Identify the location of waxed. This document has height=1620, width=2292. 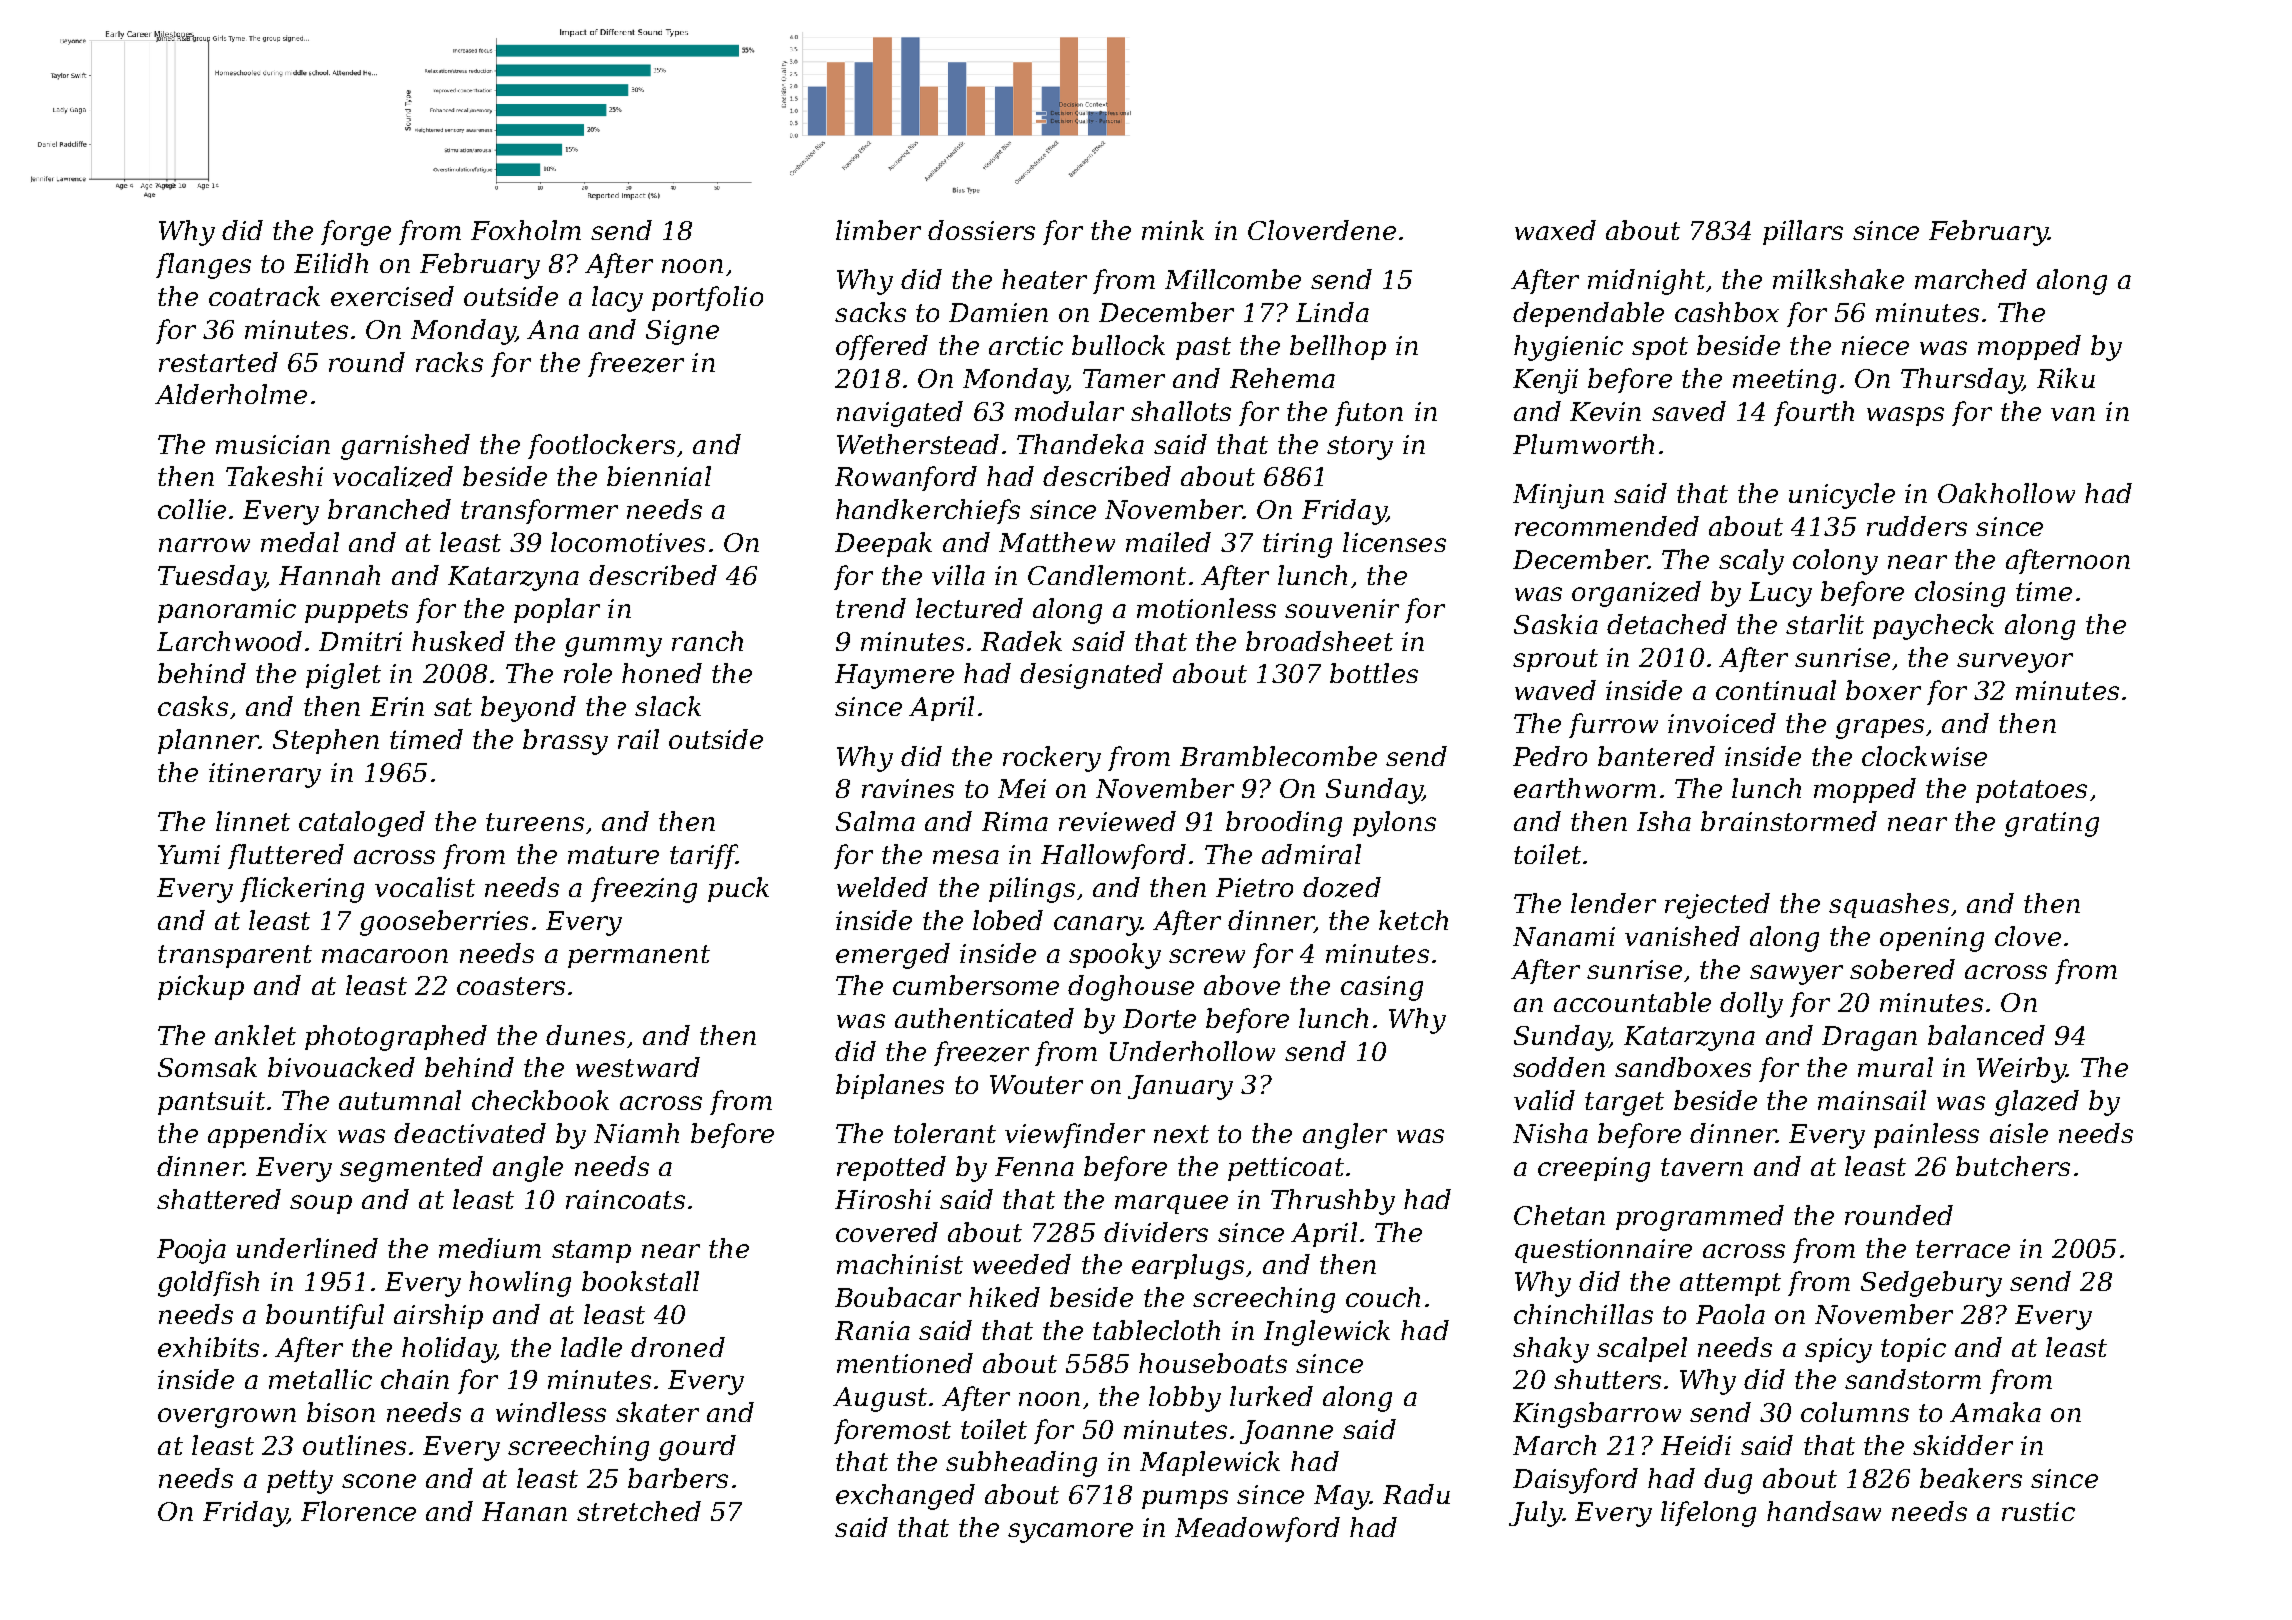
(1555, 230).
